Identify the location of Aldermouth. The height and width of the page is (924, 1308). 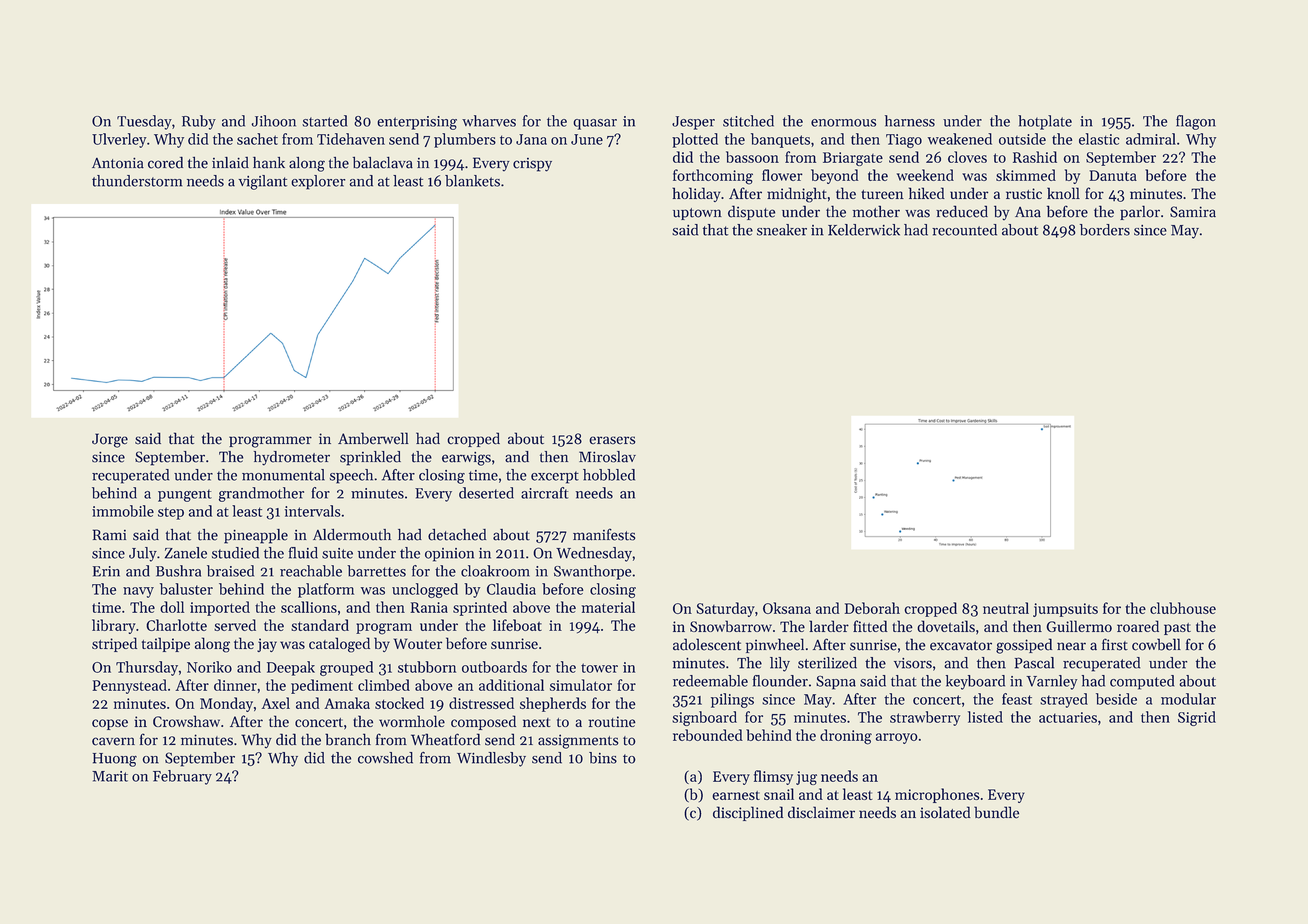
(352, 535).
